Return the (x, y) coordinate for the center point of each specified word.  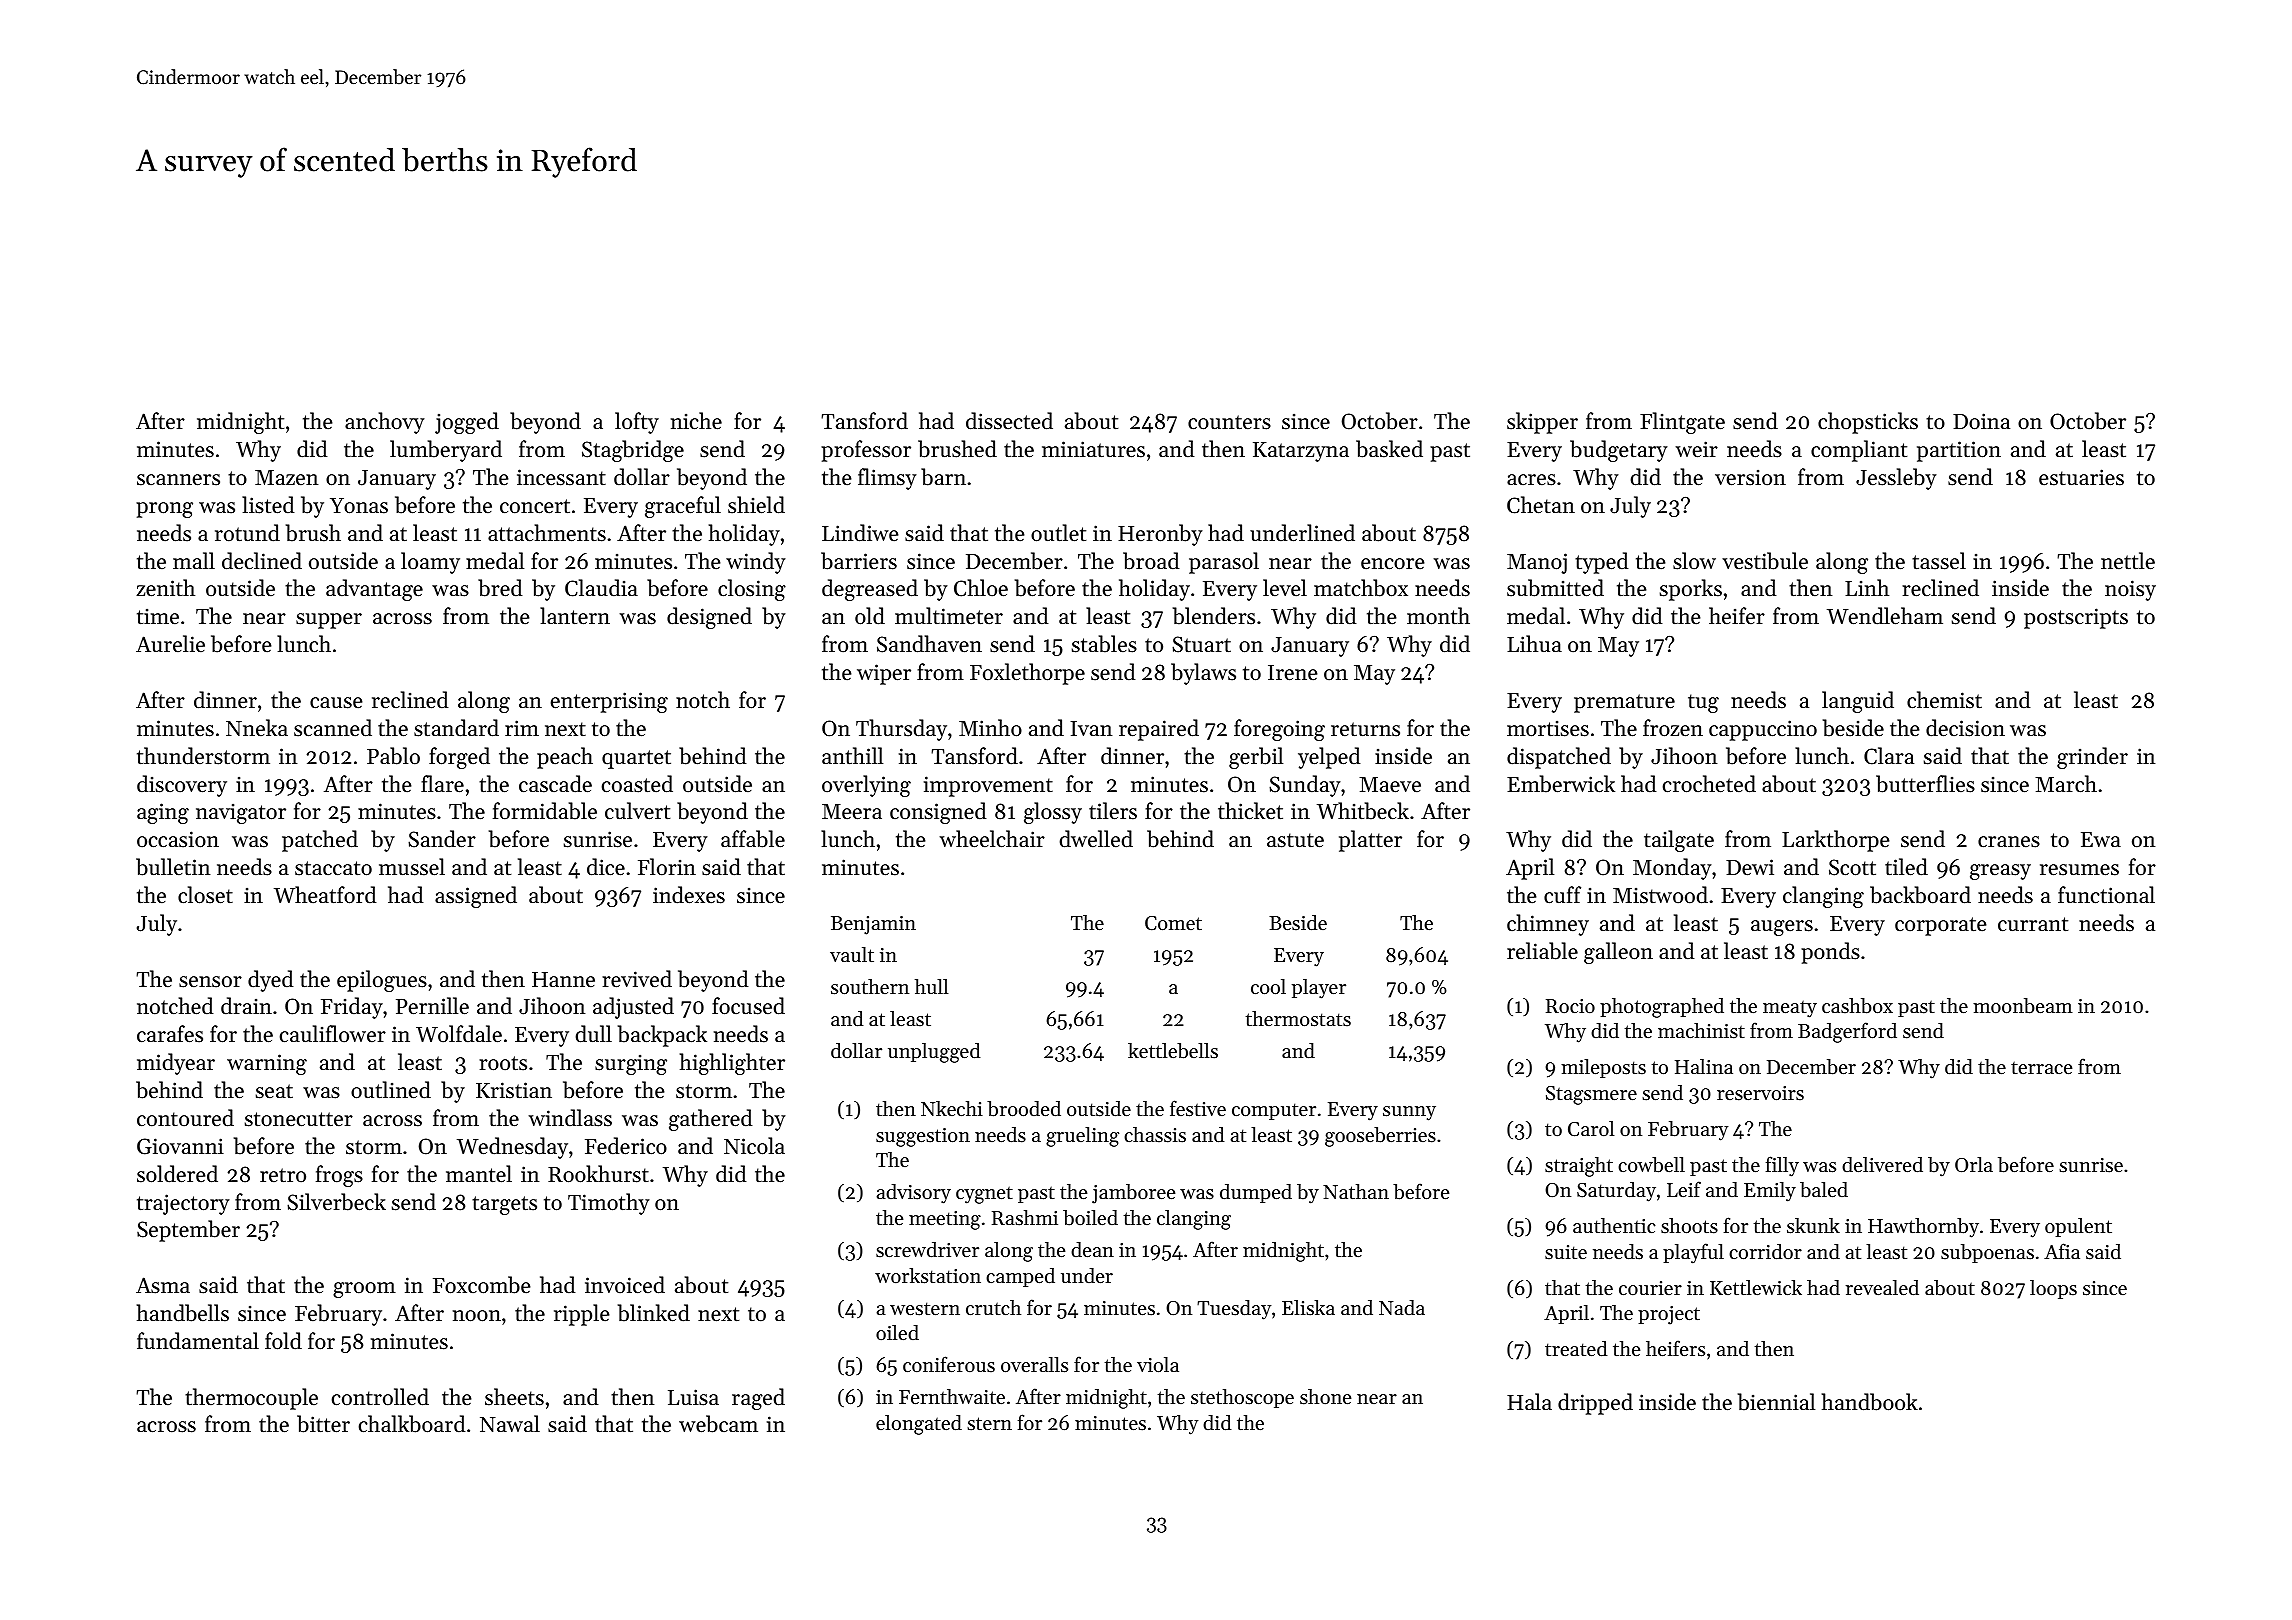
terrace (2041, 1068)
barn (943, 477)
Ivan (1091, 728)
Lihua (1534, 644)
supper (329, 621)
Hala (1529, 1401)
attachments (547, 533)
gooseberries (1380, 1137)
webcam (718, 1424)
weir (1697, 449)
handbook (1870, 1402)
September (188, 1231)
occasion (178, 839)
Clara (1889, 756)
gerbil (1256, 758)
